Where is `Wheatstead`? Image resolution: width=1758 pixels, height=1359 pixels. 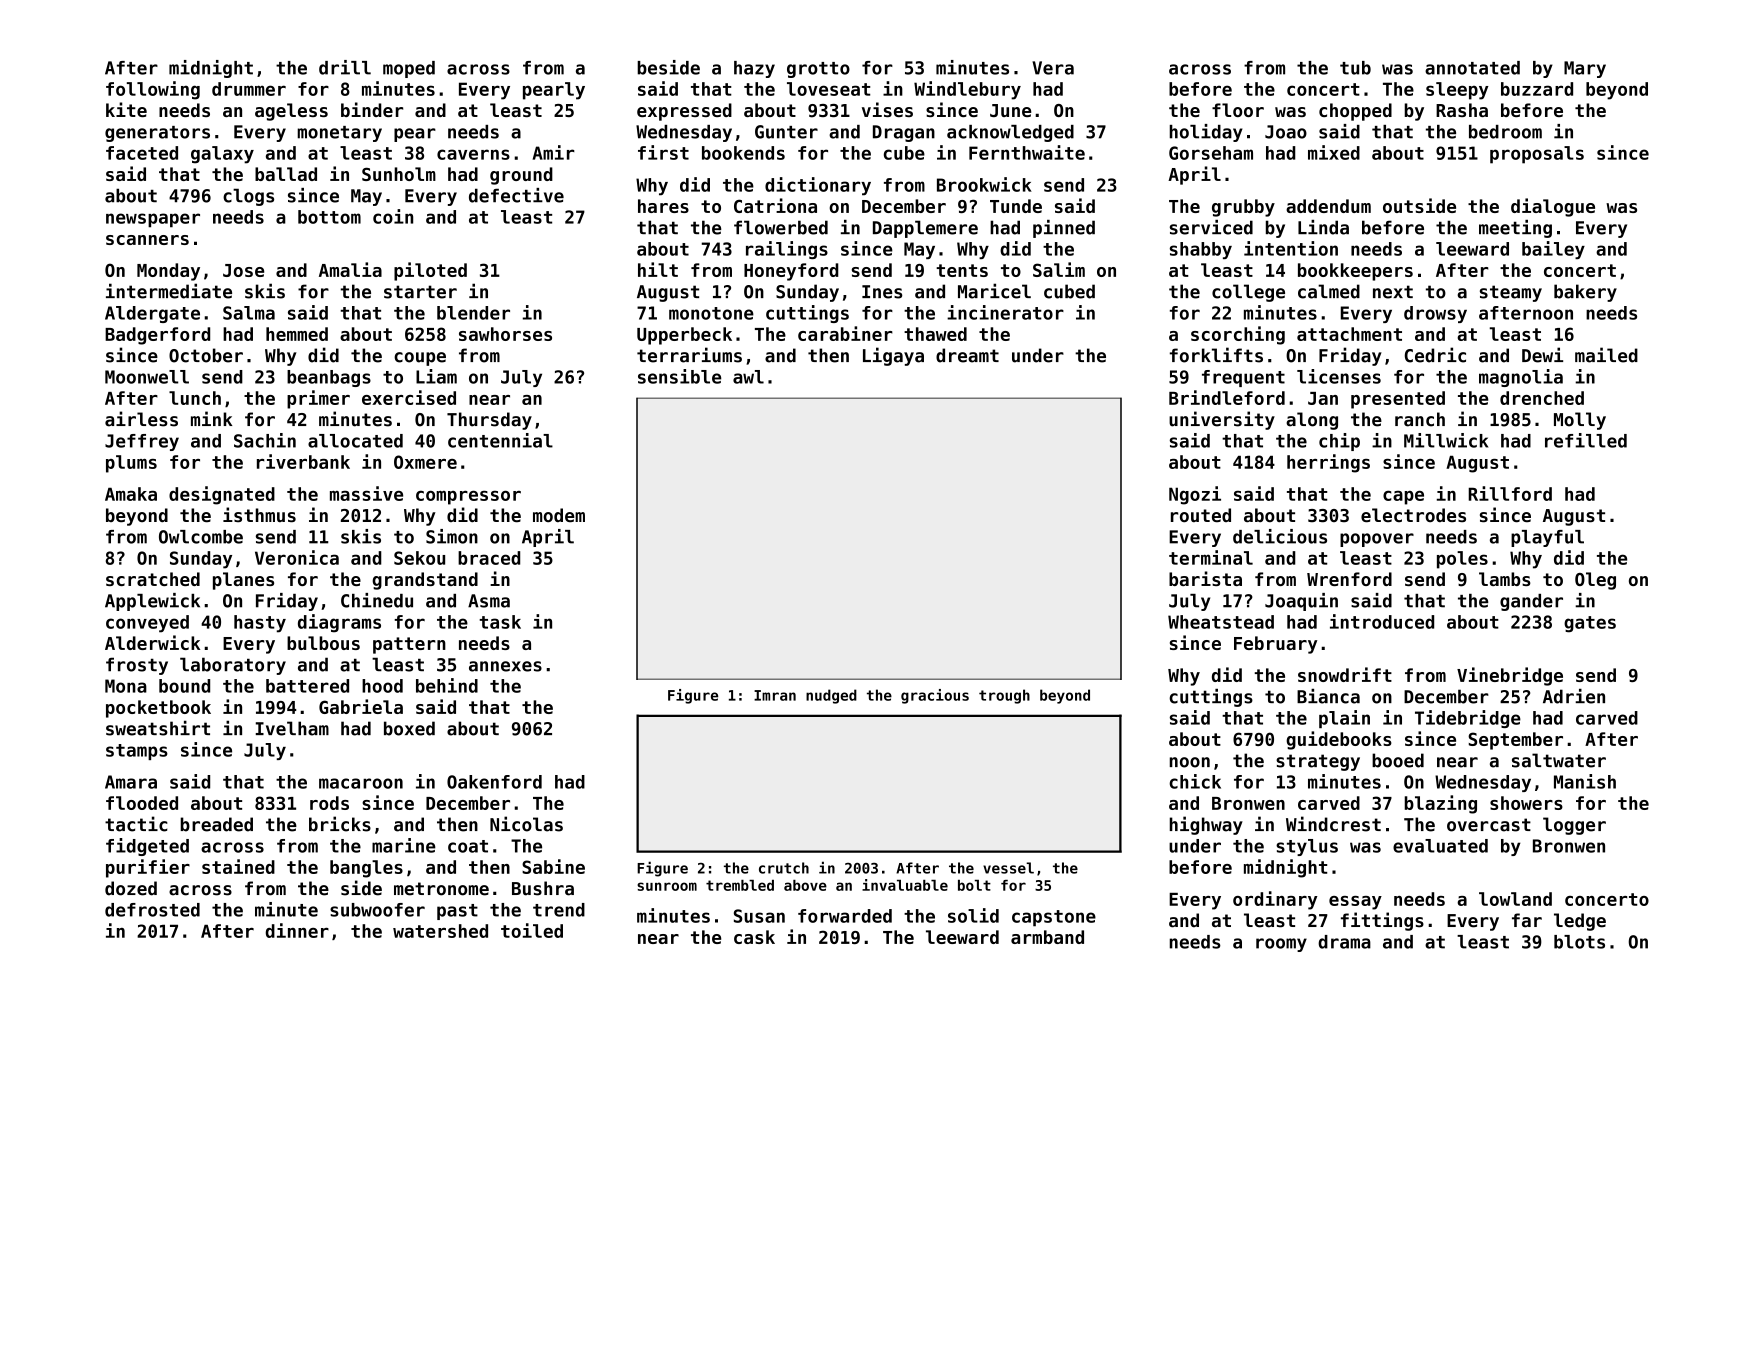 Wheatstead is located at coordinates (1221, 622).
